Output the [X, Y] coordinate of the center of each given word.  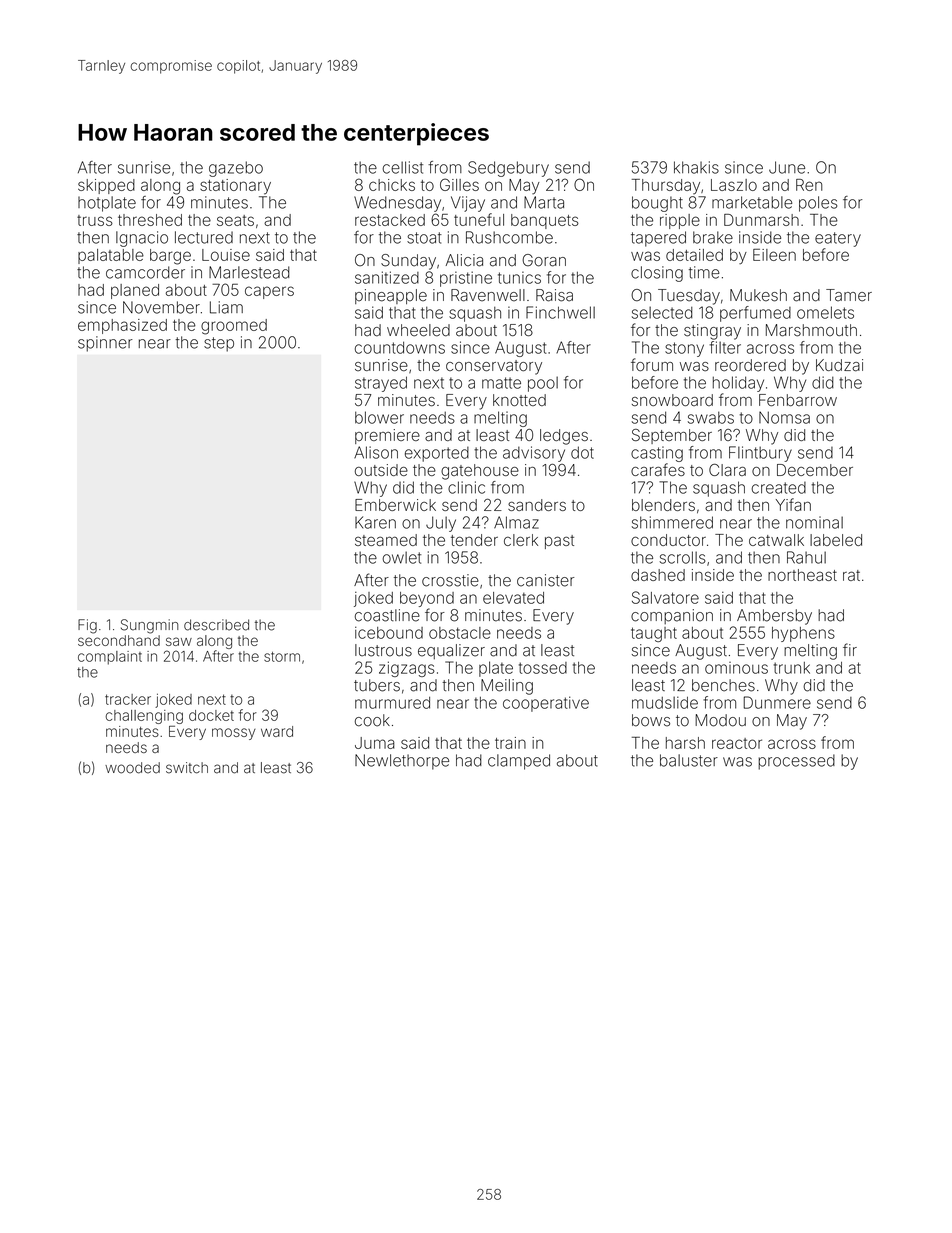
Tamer [849, 295]
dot [582, 452]
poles [818, 204]
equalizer [451, 651]
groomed [234, 327]
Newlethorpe [402, 762]
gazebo [236, 169]
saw [179, 641]
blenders [663, 505]
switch [187, 768]
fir [850, 649]
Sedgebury [508, 169]
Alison [376, 452]
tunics [519, 277]
